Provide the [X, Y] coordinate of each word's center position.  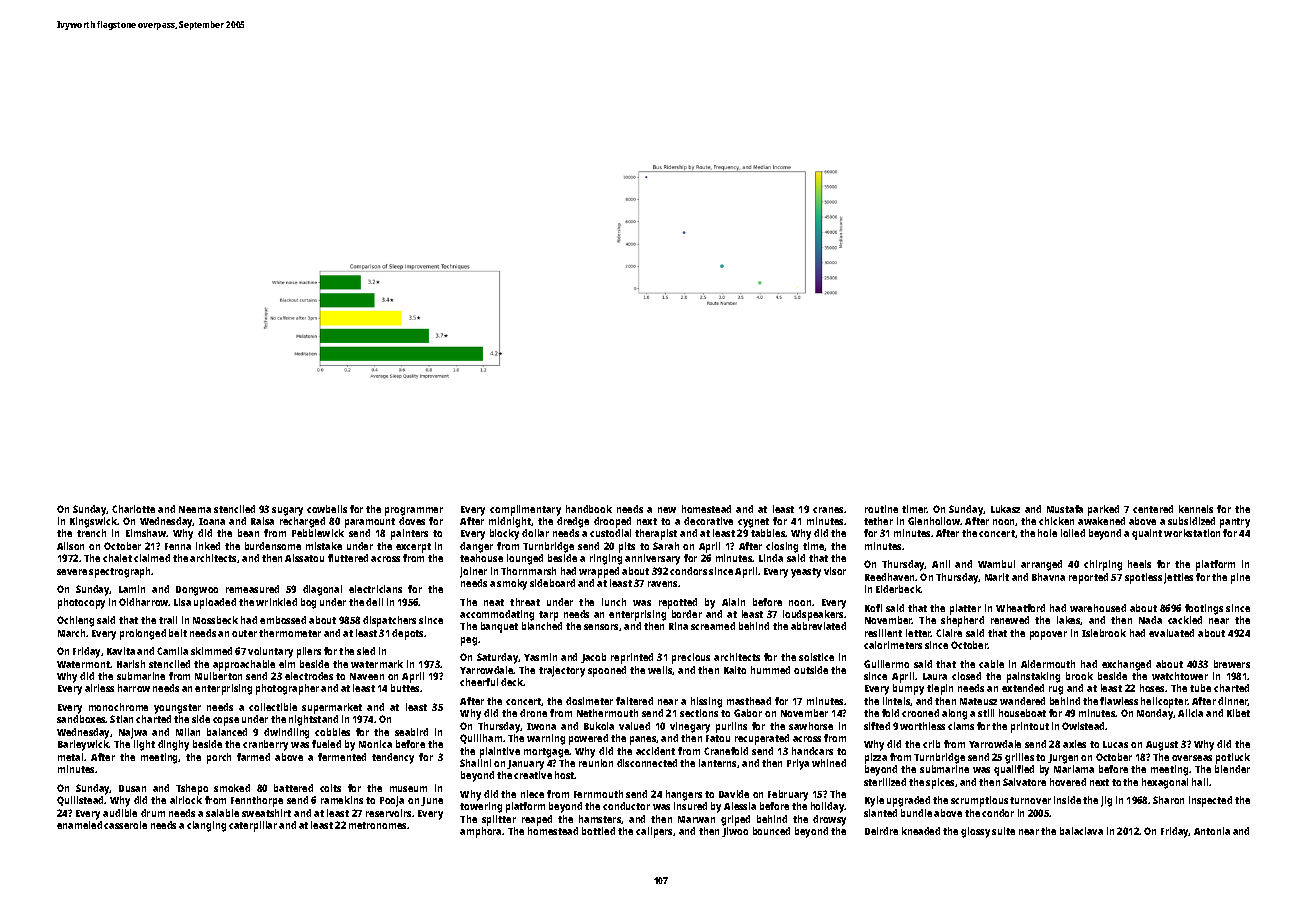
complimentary [525, 510]
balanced [227, 732]
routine [881, 509]
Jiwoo [735, 832]
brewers [1232, 664]
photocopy [81, 603]
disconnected [647, 763]
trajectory [562, 671]
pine [1240, 578]
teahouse [481, 558]
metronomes [377, 825]
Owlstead [1084, 726]
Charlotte [133, 509]
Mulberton [218, 676]
